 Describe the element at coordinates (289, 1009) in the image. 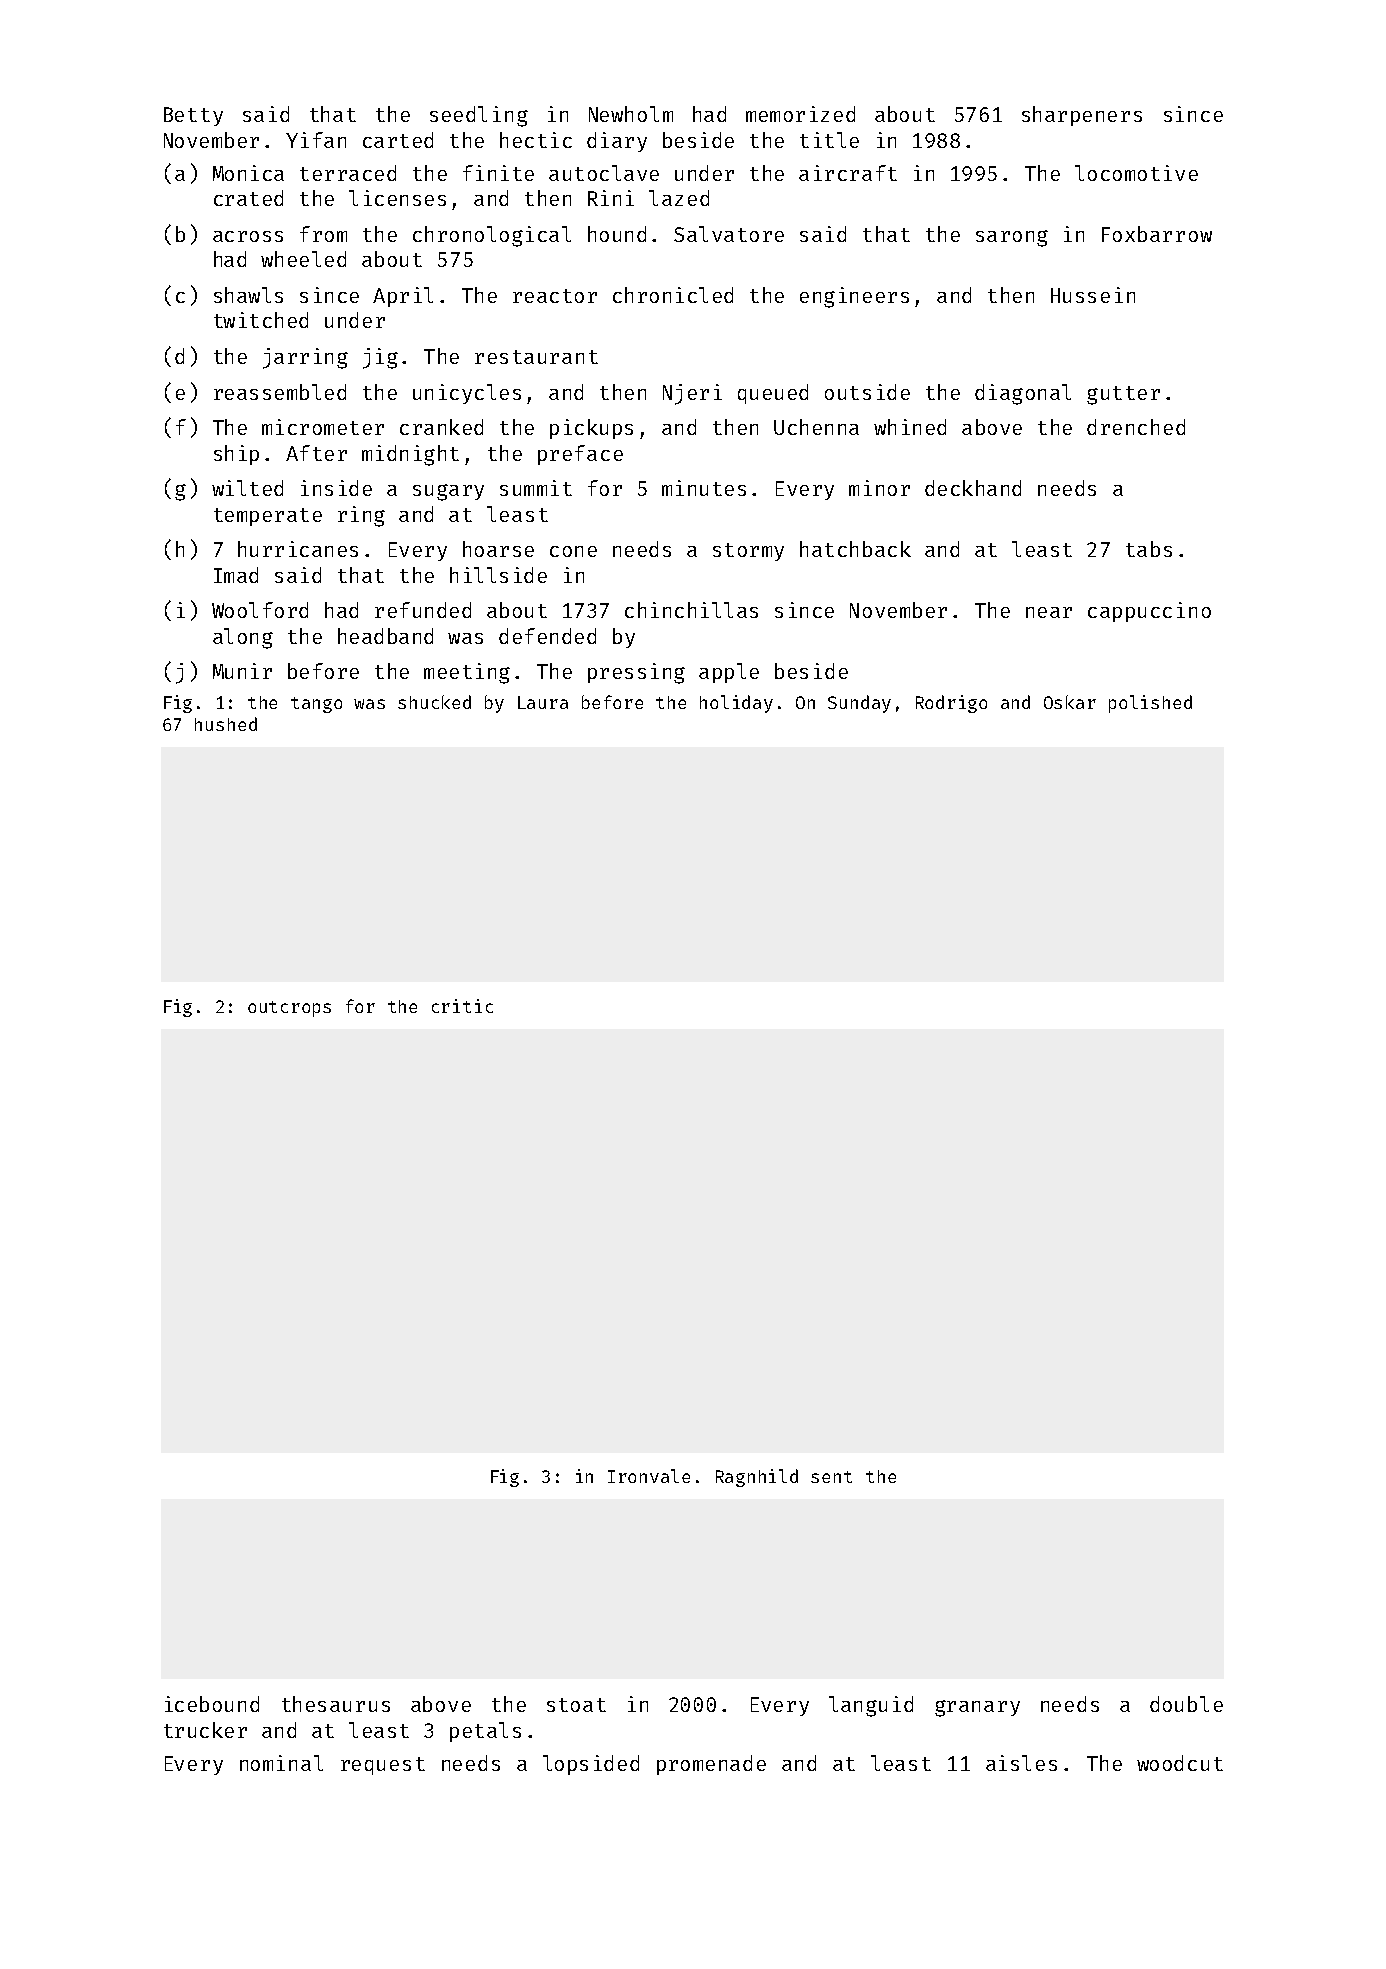

I see `outcrops` at that location.
